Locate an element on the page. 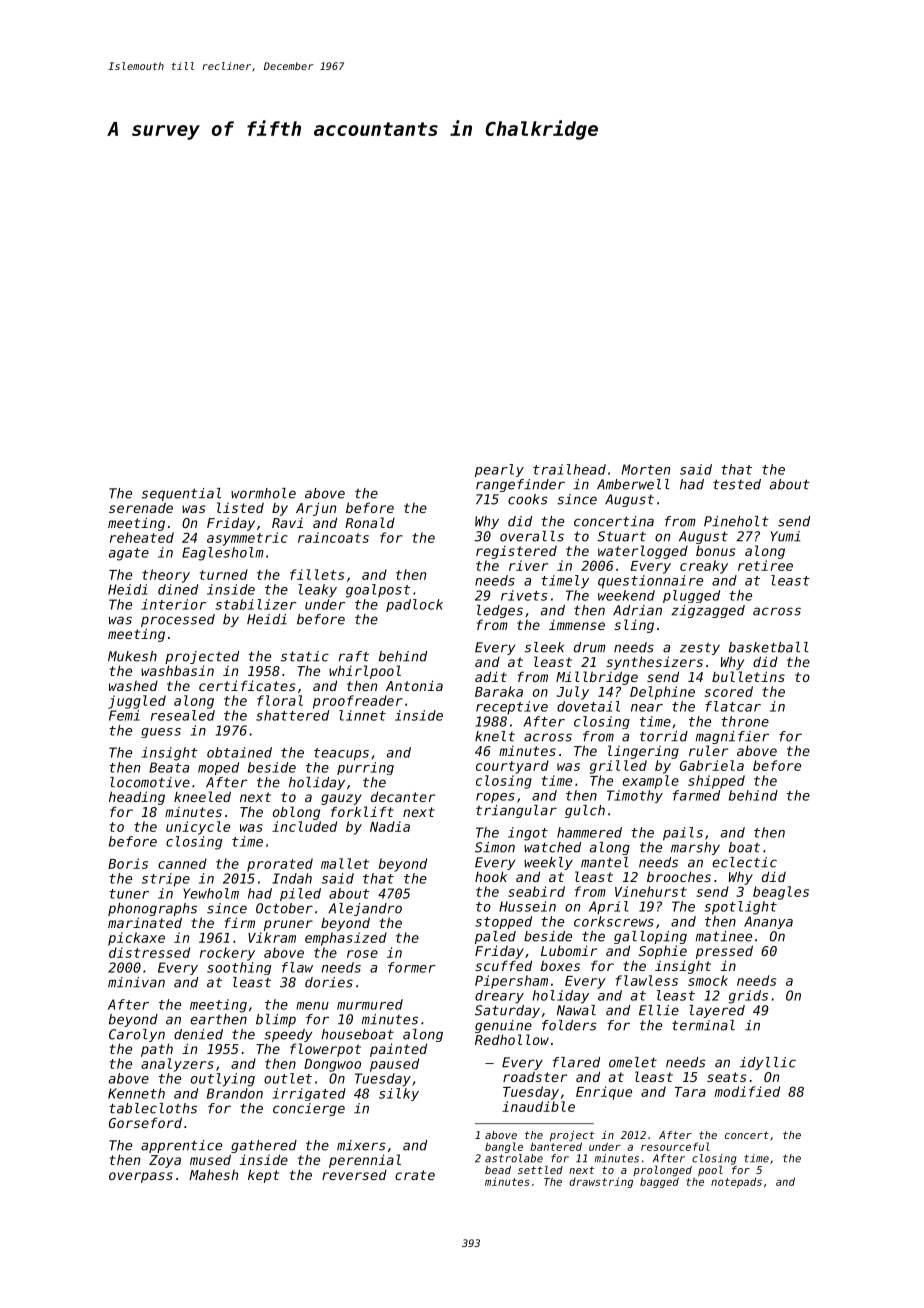 The image size is (924, 1308). dories is located at coordinates (329, 982).
